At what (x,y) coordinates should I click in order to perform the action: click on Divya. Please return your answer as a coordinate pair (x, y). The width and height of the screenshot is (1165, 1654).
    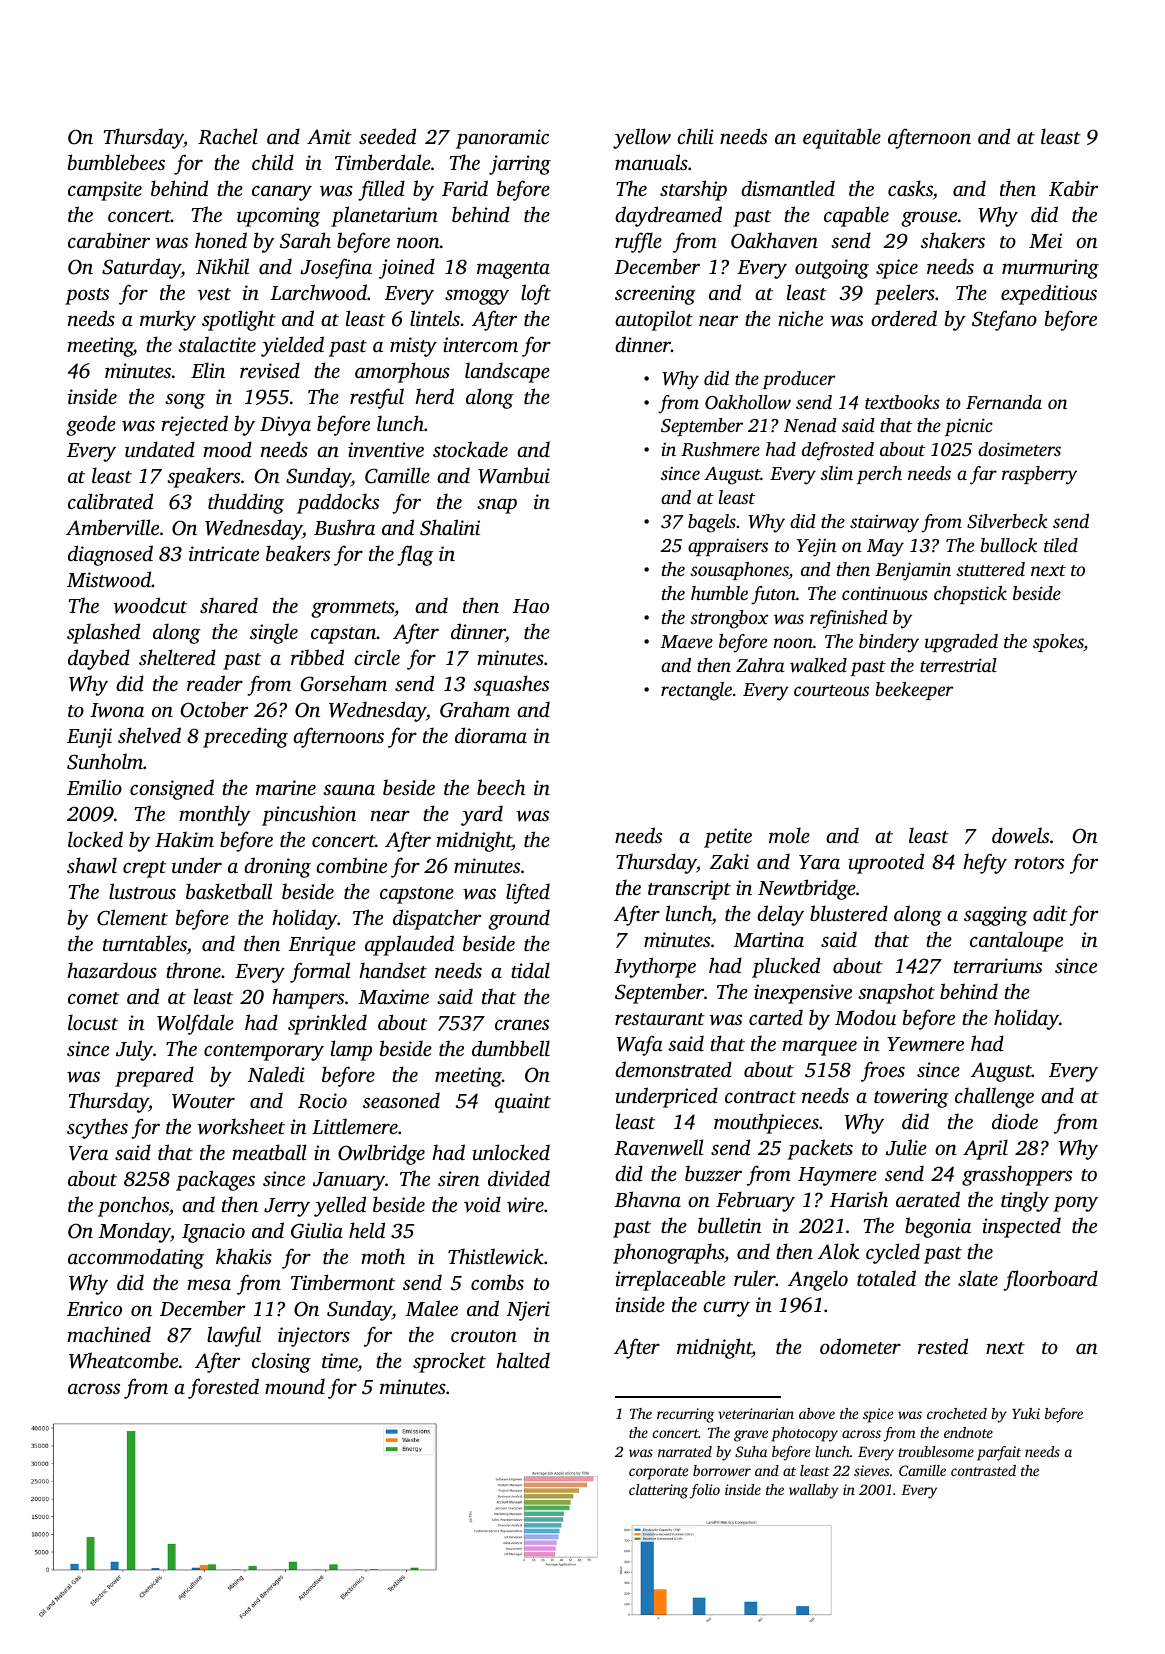
    Looking at the image, I should click on (285, 426).
